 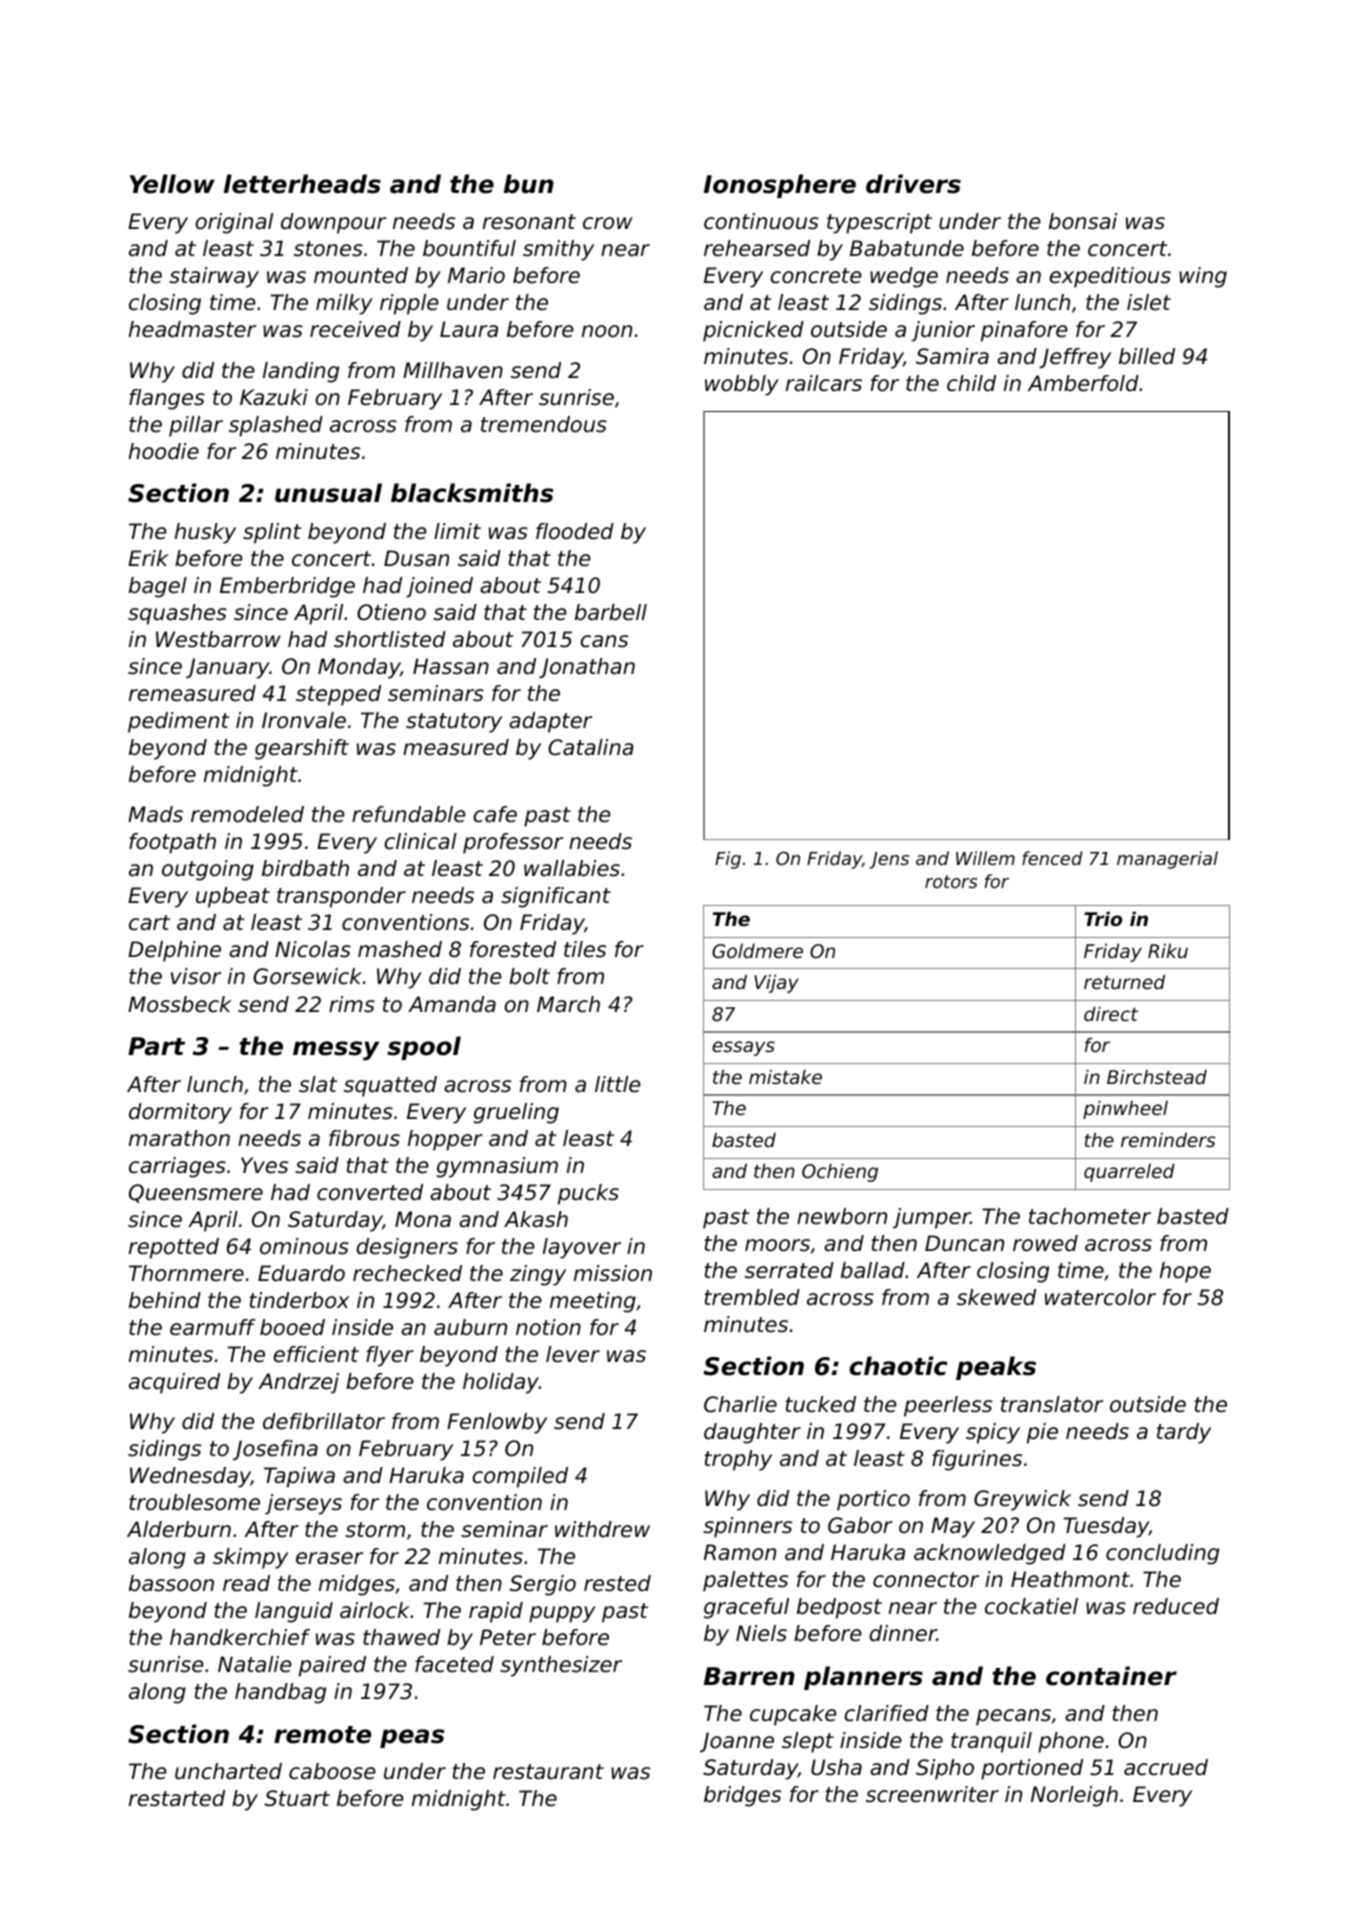 What do you see at coordinates (301, 372) in the page?
I see `landing` at bounding box center [301, 372].
